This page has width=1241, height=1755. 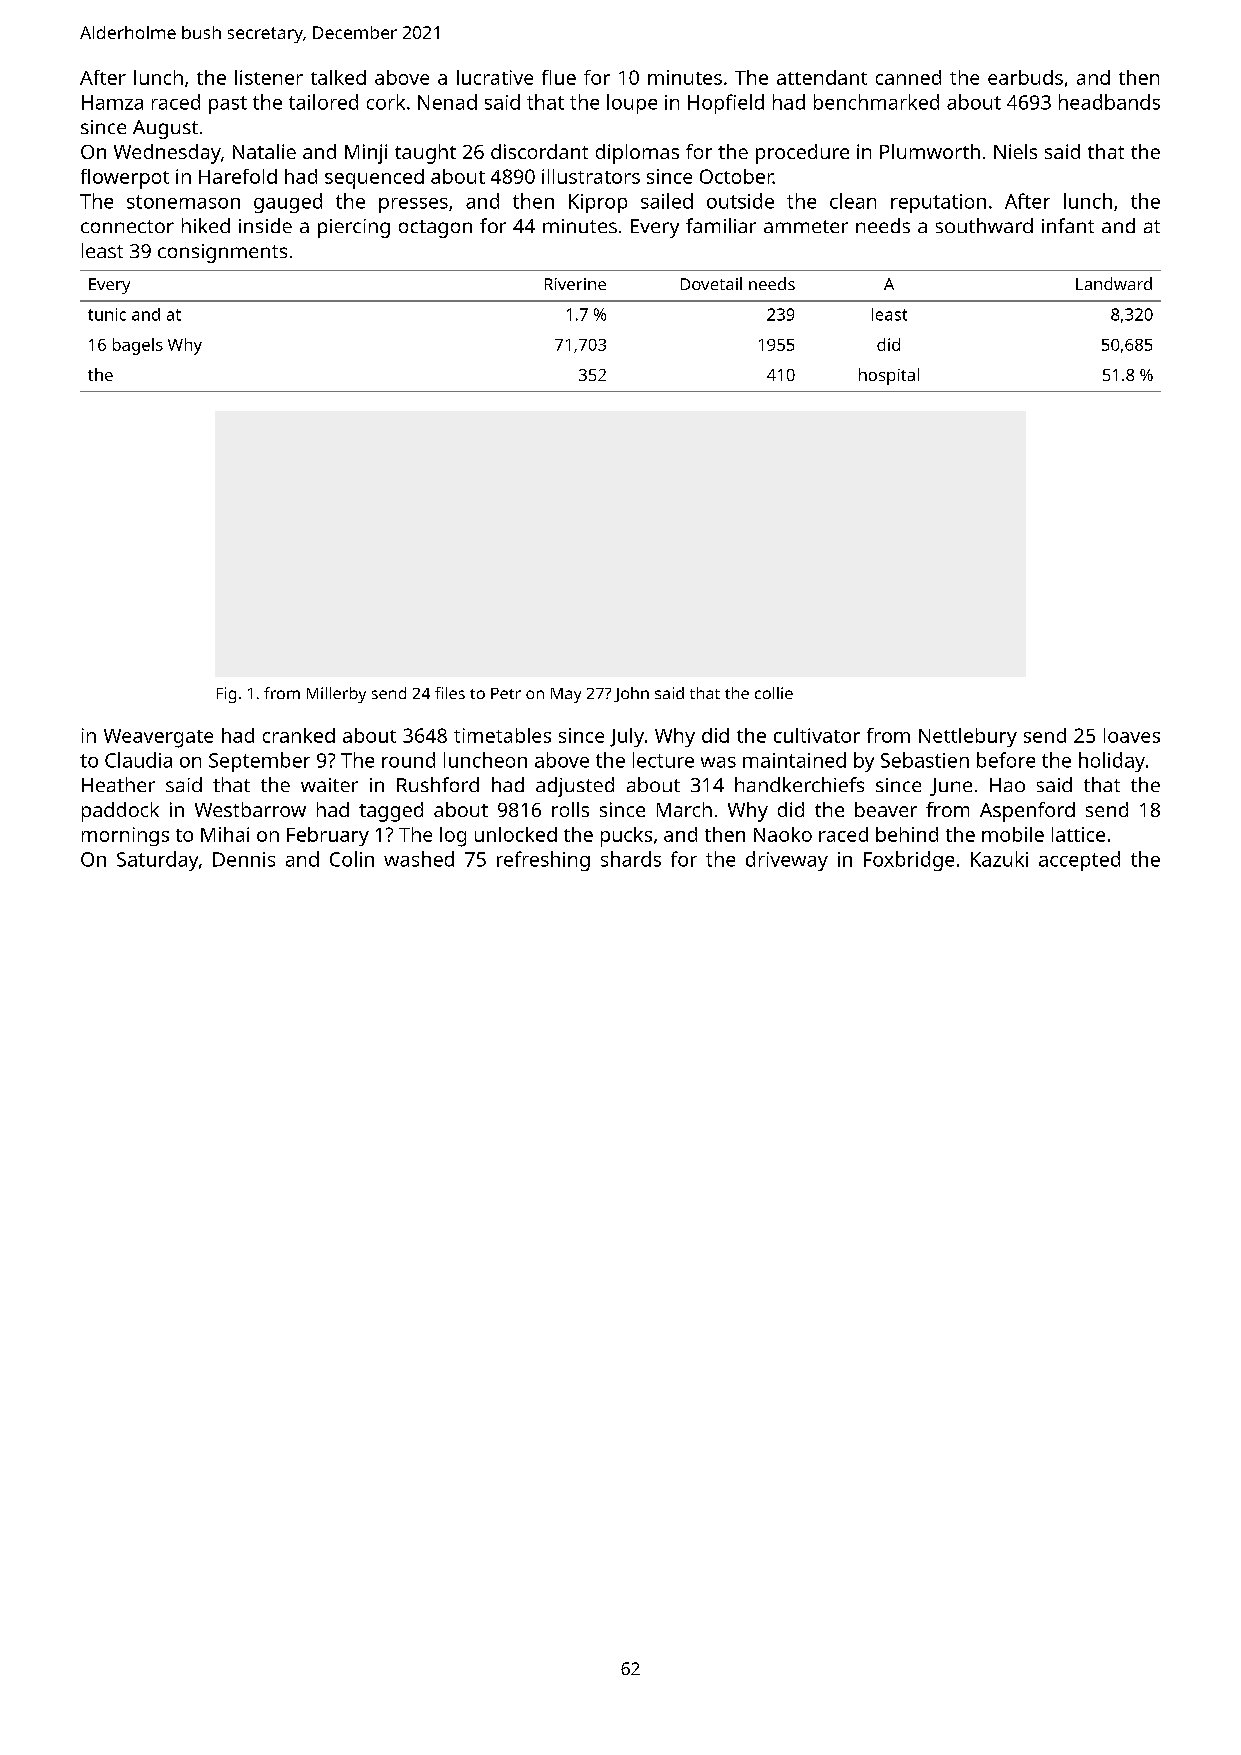 What do you see at coordinates (336, 695) in the page?
I see `Millerby` at bounding box center [336, 695].
